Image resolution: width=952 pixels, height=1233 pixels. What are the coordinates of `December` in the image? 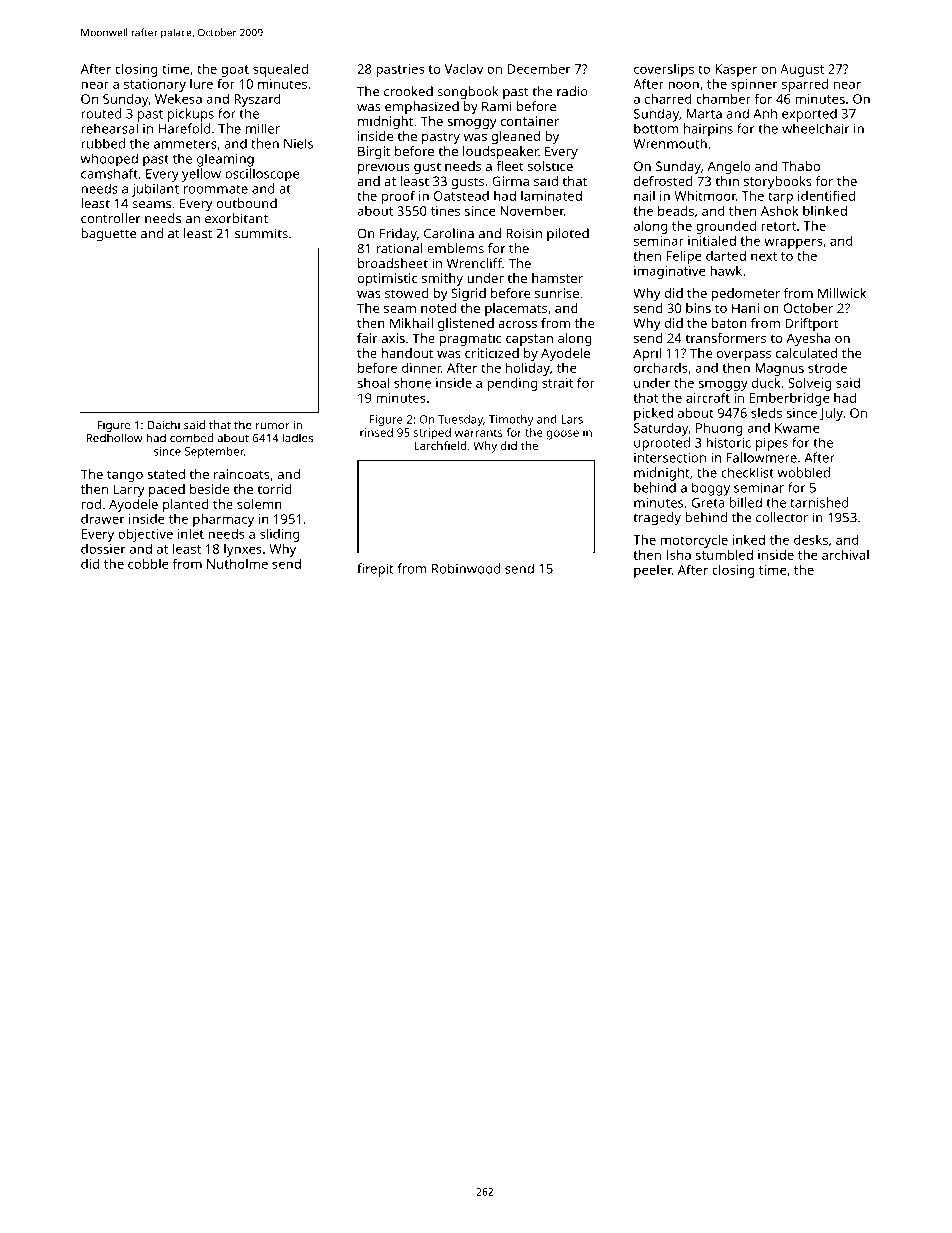 It's located at (539, 68).
